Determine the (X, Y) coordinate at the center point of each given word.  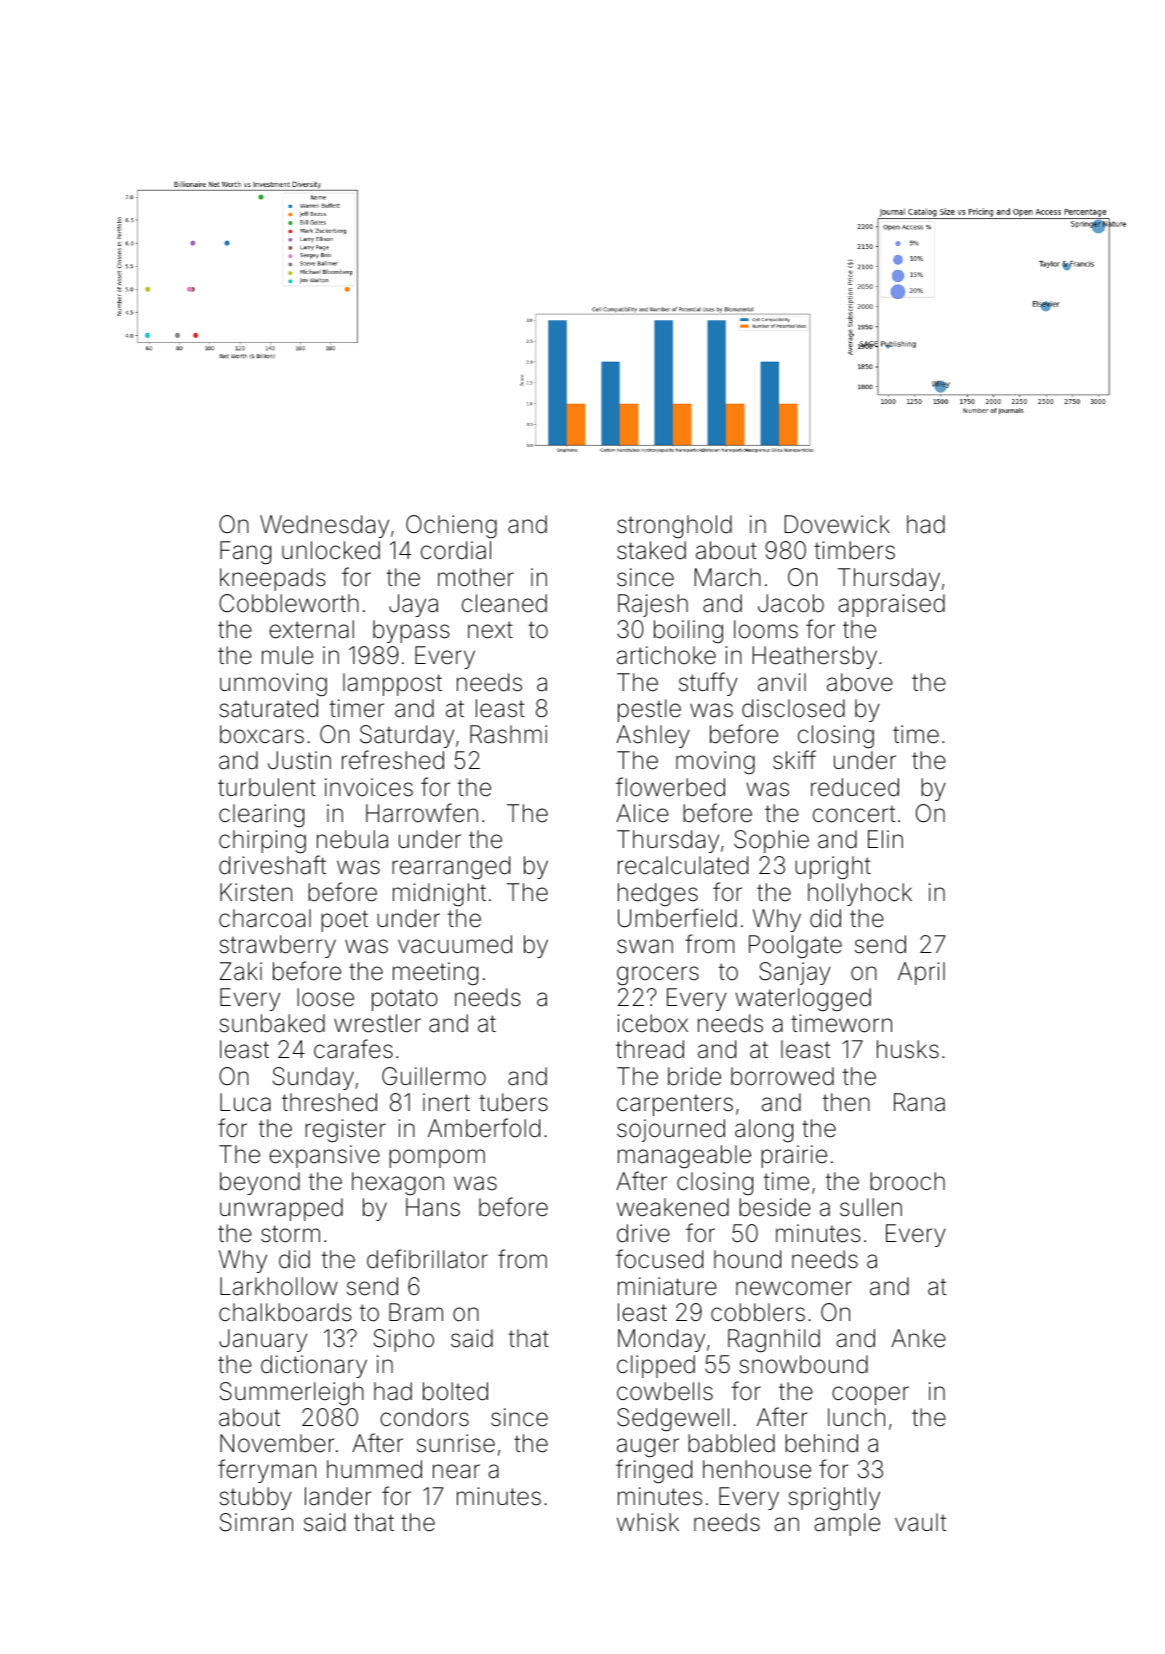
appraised (891, 605)
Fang (245, 552)
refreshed (393, 760)
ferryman (267, 1471)
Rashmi (508, 734)
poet (344, 921)
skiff (794, 760)
